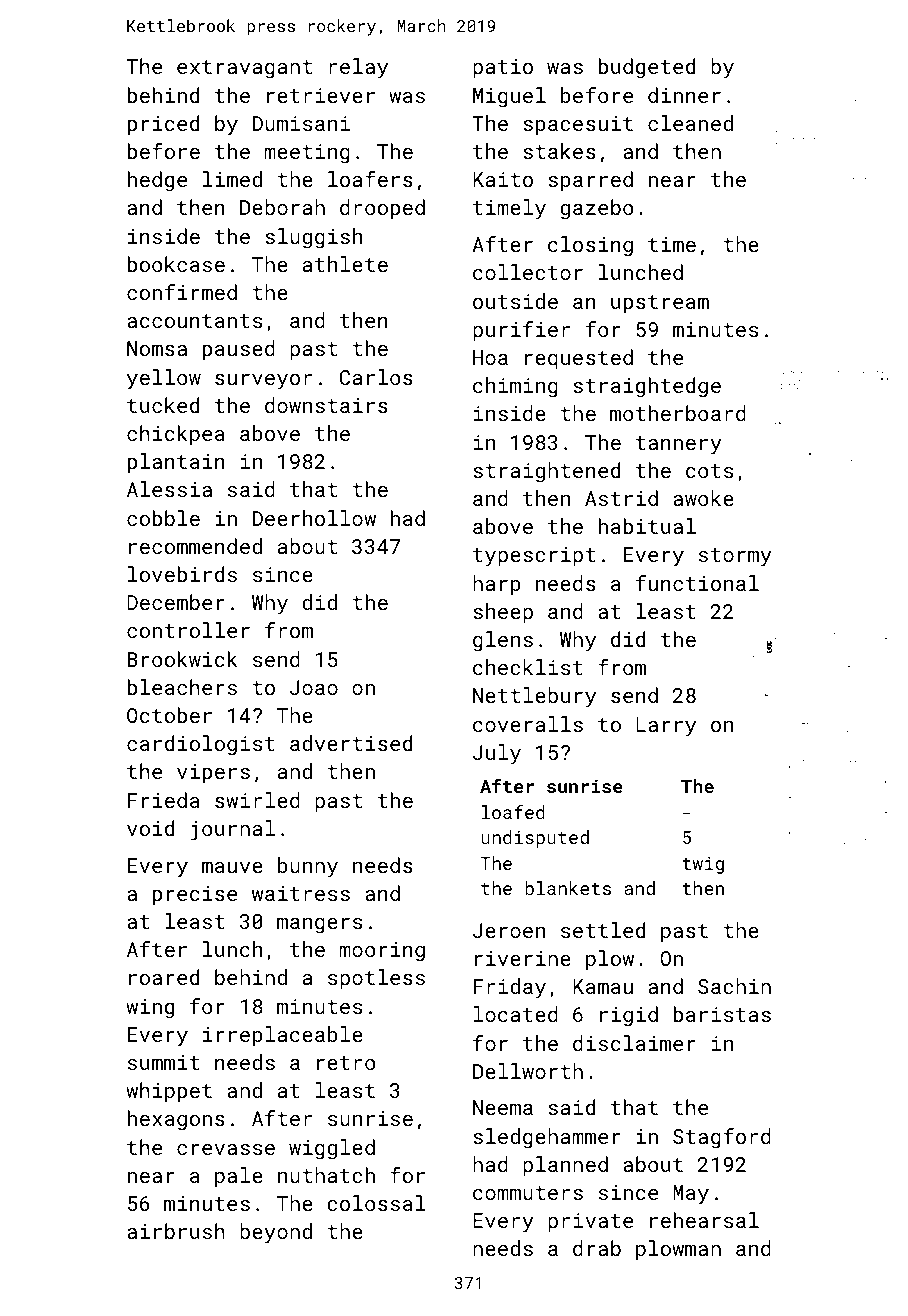  Describe the element at coordinates (308, 867) in the screenshot. I see `bunny` at that location.
